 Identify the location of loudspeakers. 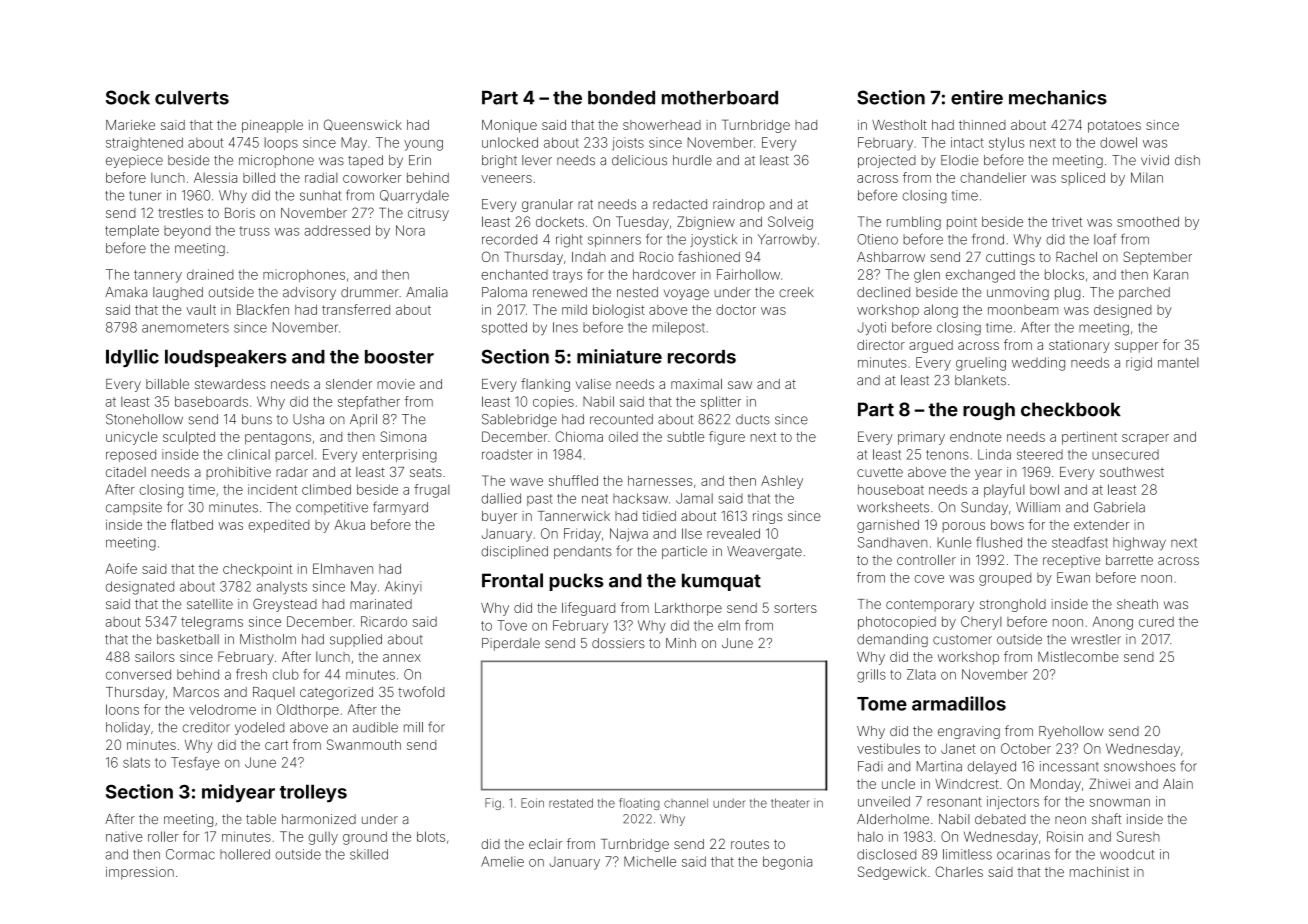
(226, 358).
